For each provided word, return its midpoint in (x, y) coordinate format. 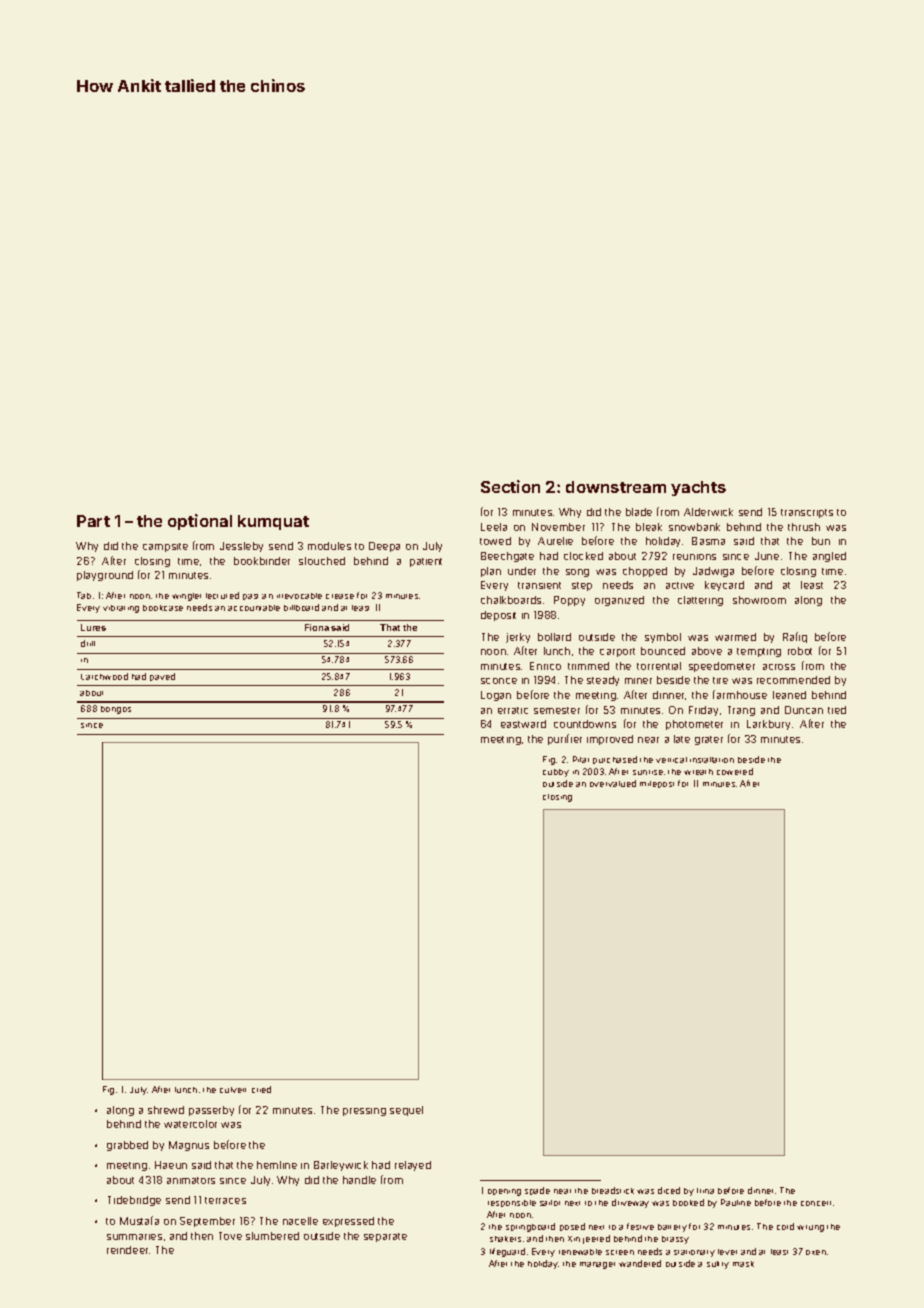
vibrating (121, 609)
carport (617, 652)
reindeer (127, 1250)
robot (800, 651)
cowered (735, 771)
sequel (406, 1111)
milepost (657, 784)
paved (162, 677)
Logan (496, 696)
